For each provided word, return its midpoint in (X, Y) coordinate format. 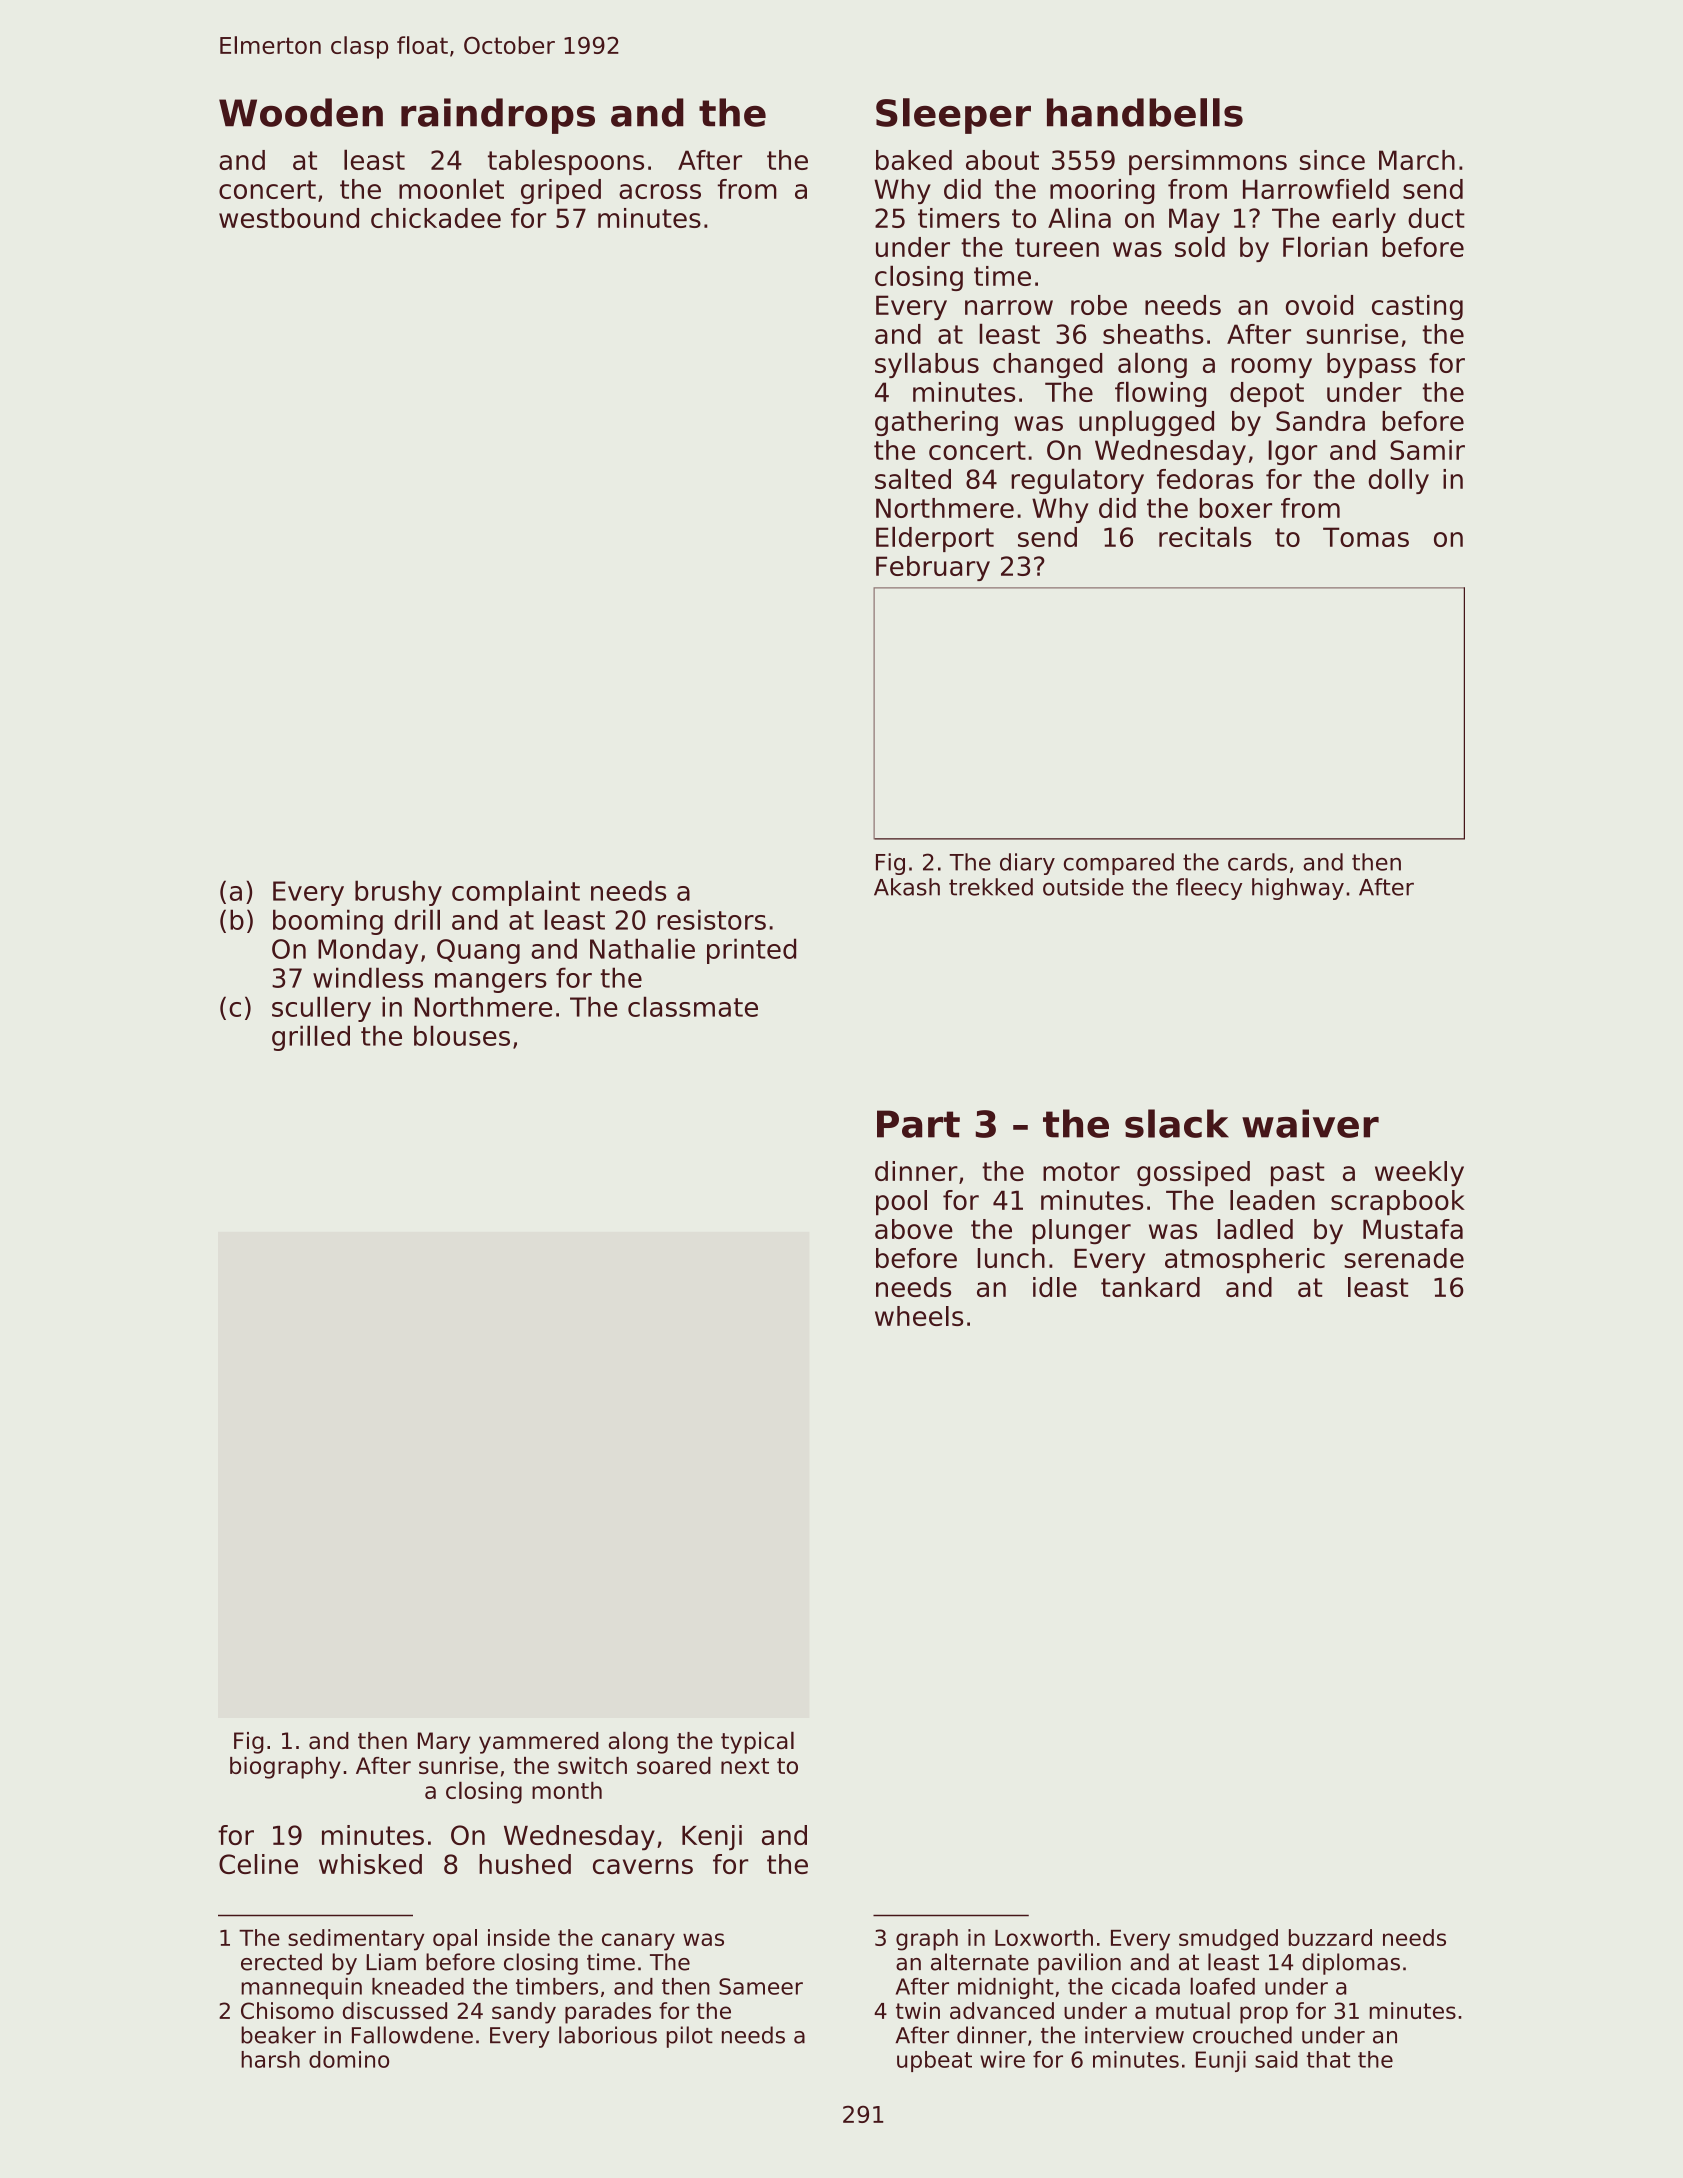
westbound (289, 218)
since (1332, 160)
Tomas (1366, 537)
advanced (1002, 2010)
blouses (462, 1035)
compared (1119, 864)
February (933, 568)
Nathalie (642, 948)
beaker (278, 2035)
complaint (516, 893)
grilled (311, 1038)
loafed (1223, 1986)
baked (914, 160)
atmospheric (1245, 1260)
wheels (919, 1316)
